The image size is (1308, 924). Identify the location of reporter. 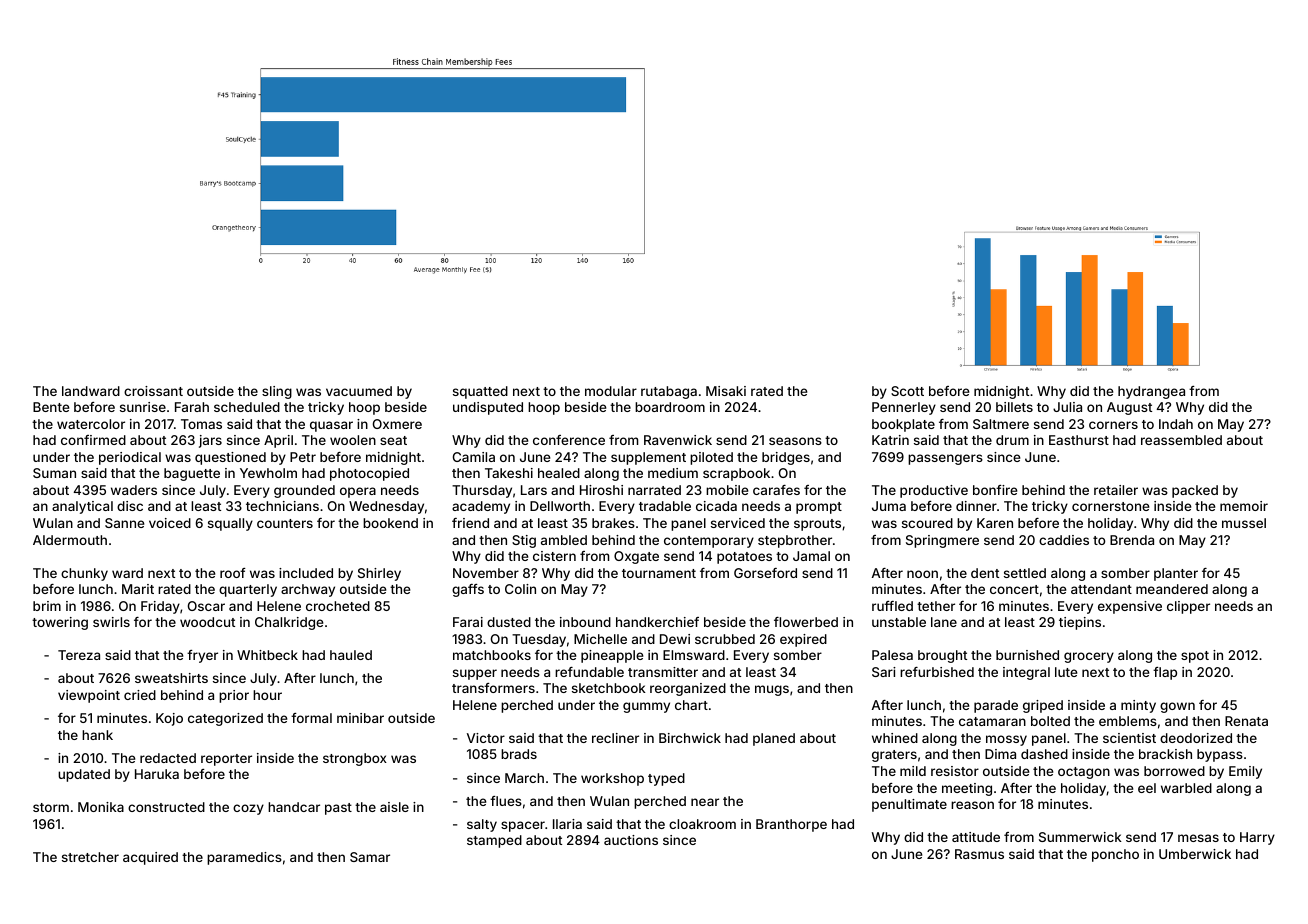
(226, 760).
